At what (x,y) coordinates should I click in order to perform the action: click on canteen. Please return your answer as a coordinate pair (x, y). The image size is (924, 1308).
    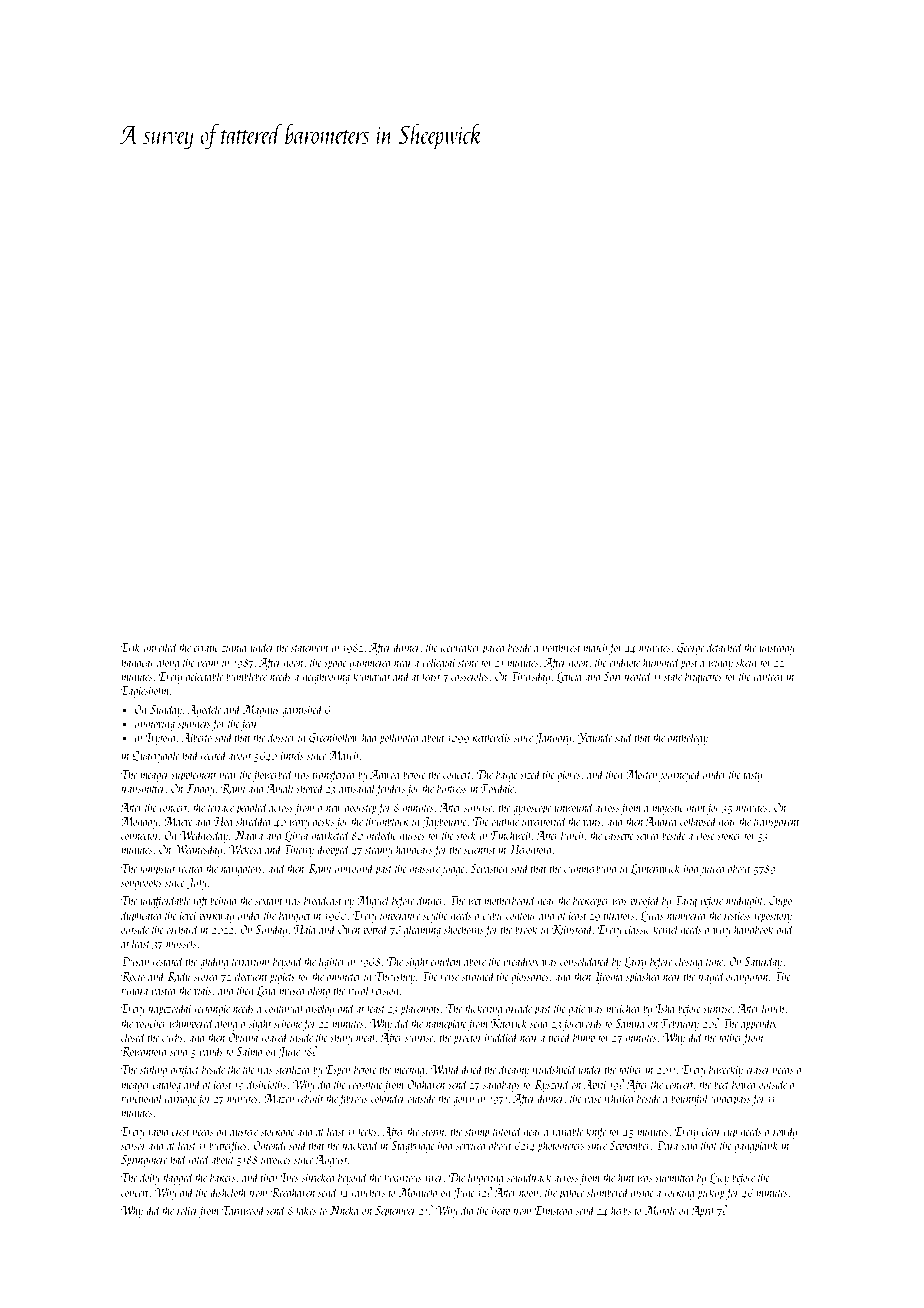
    Looking at the image, I should click on (768, 677).
